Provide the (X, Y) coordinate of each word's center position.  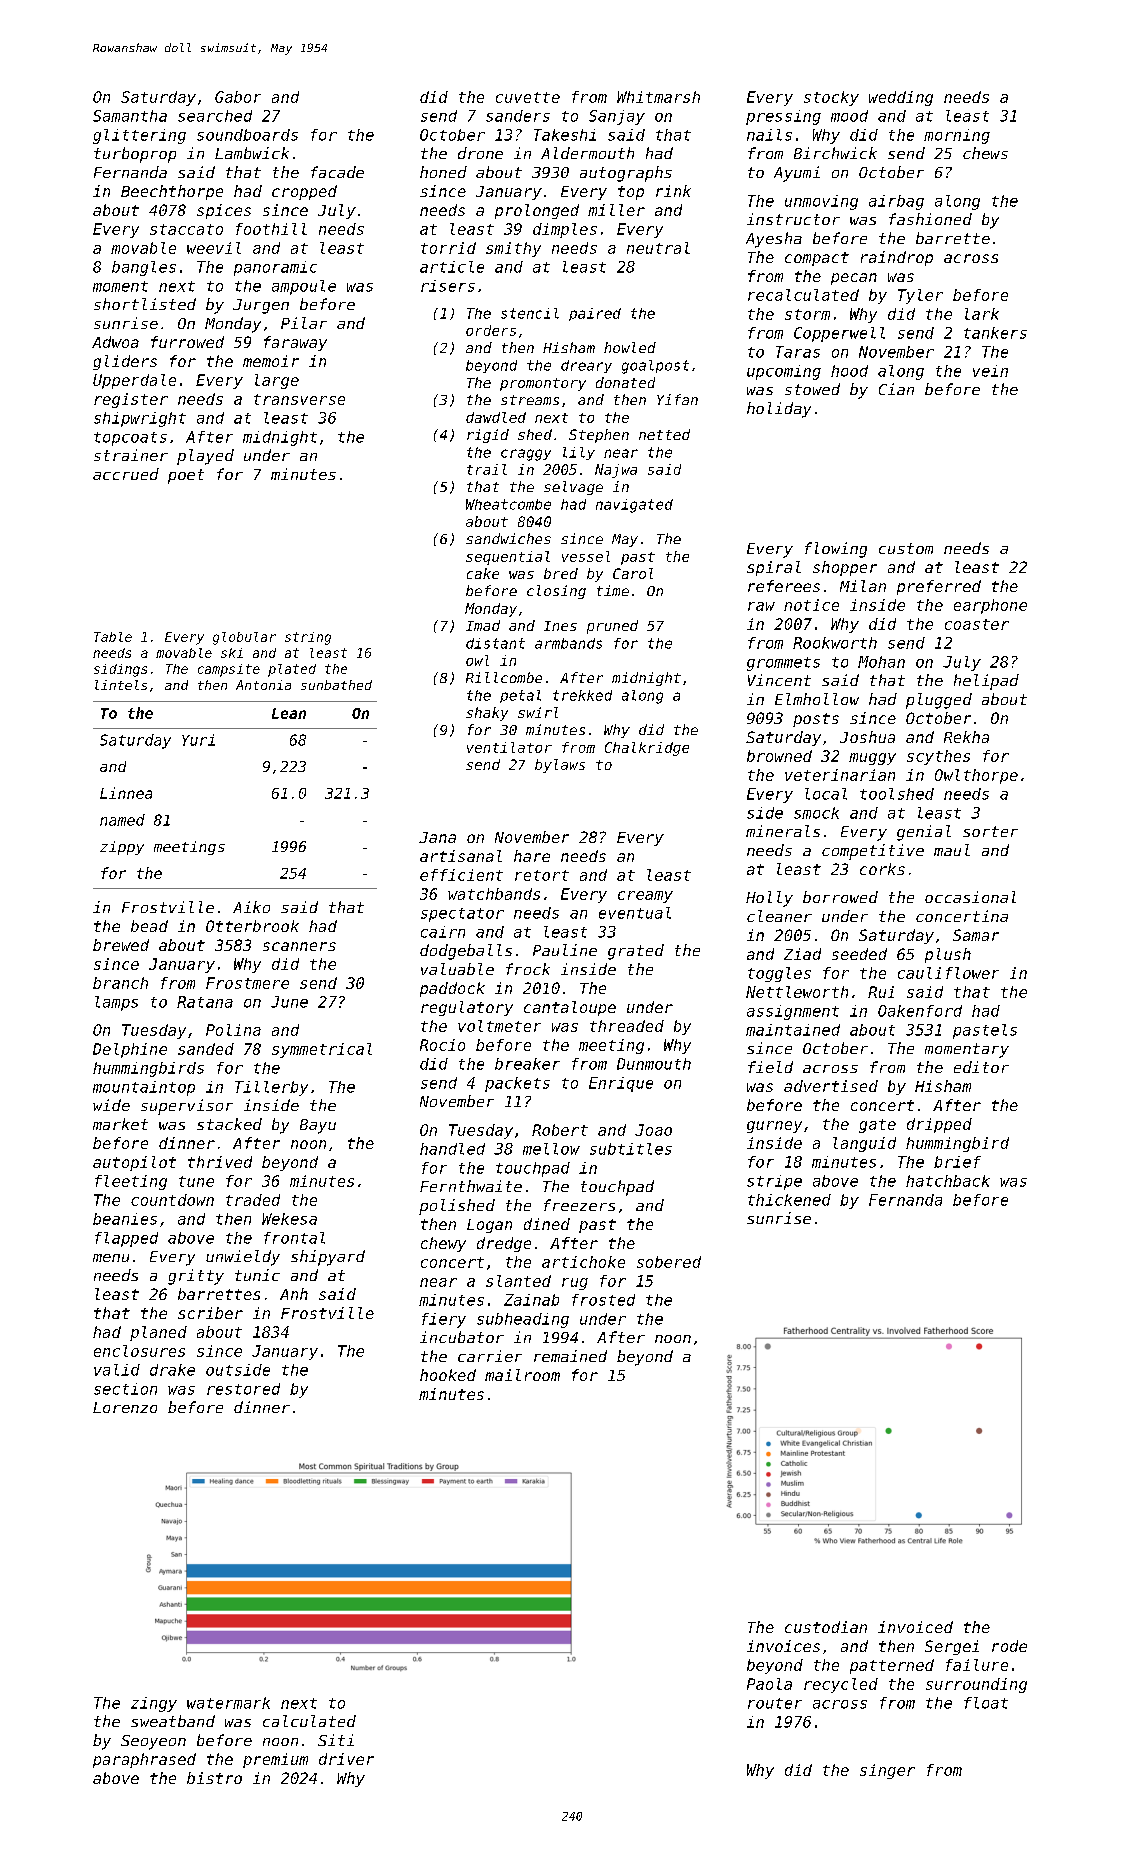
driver (346, 1759)
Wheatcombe (508, 504)
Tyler (920, 296)
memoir (271, 361)
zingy (154, 1704)
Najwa (616, 471)
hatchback (948, 1181)
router (775, 1703)
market (120, 1124)
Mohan (881, 662)
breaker (527, 1064)
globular (244, 638)
